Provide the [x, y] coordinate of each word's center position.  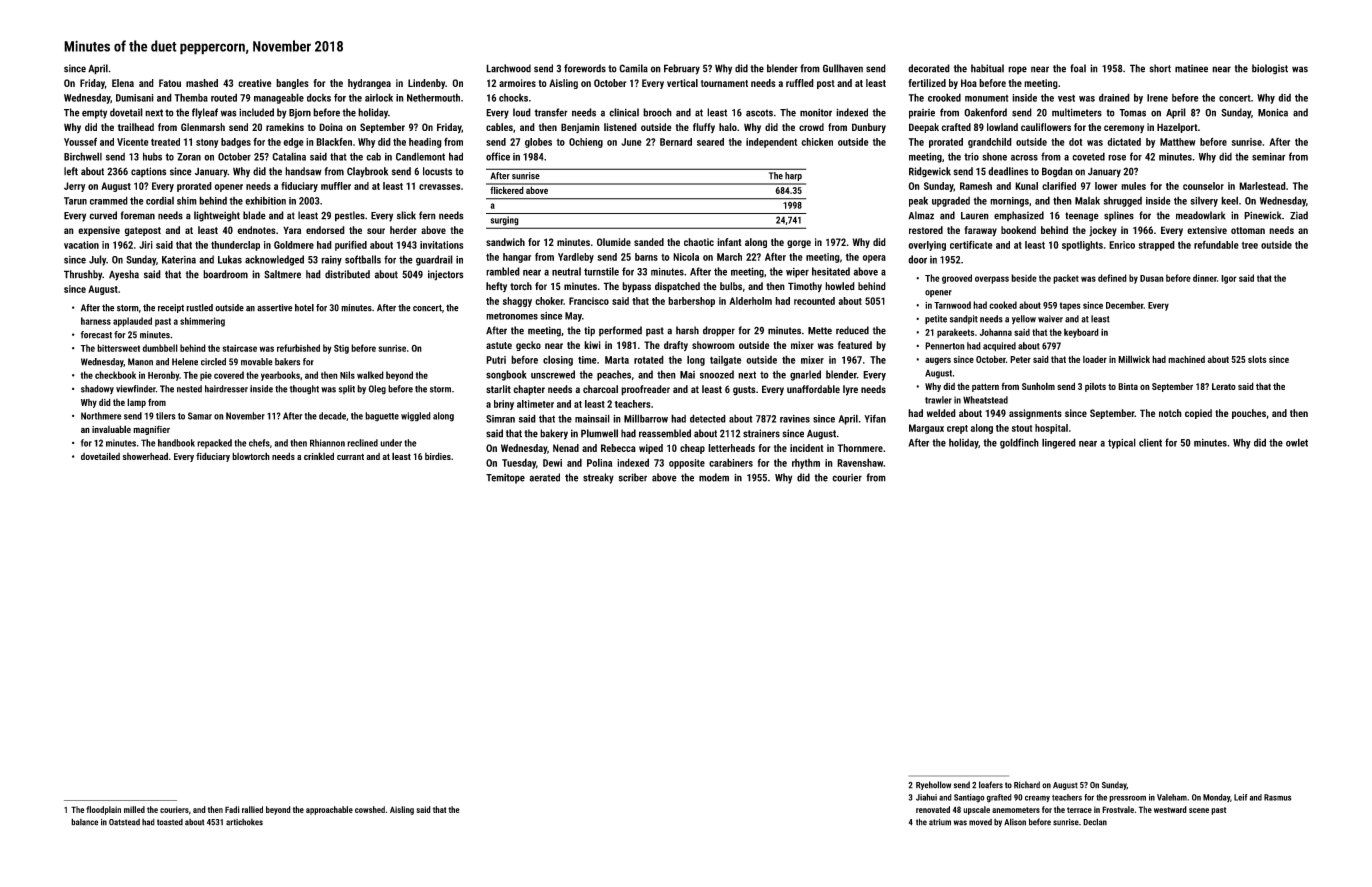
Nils [347, 375]
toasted [170, 822]
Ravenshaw [860, 462]
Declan [1095, 822]
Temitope [505, 479]
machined [1186, 359]
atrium [940, 822]
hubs [152, 156]
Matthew [1177, 142]
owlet [1297, 442]
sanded [649, 242]
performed [620, 331]
